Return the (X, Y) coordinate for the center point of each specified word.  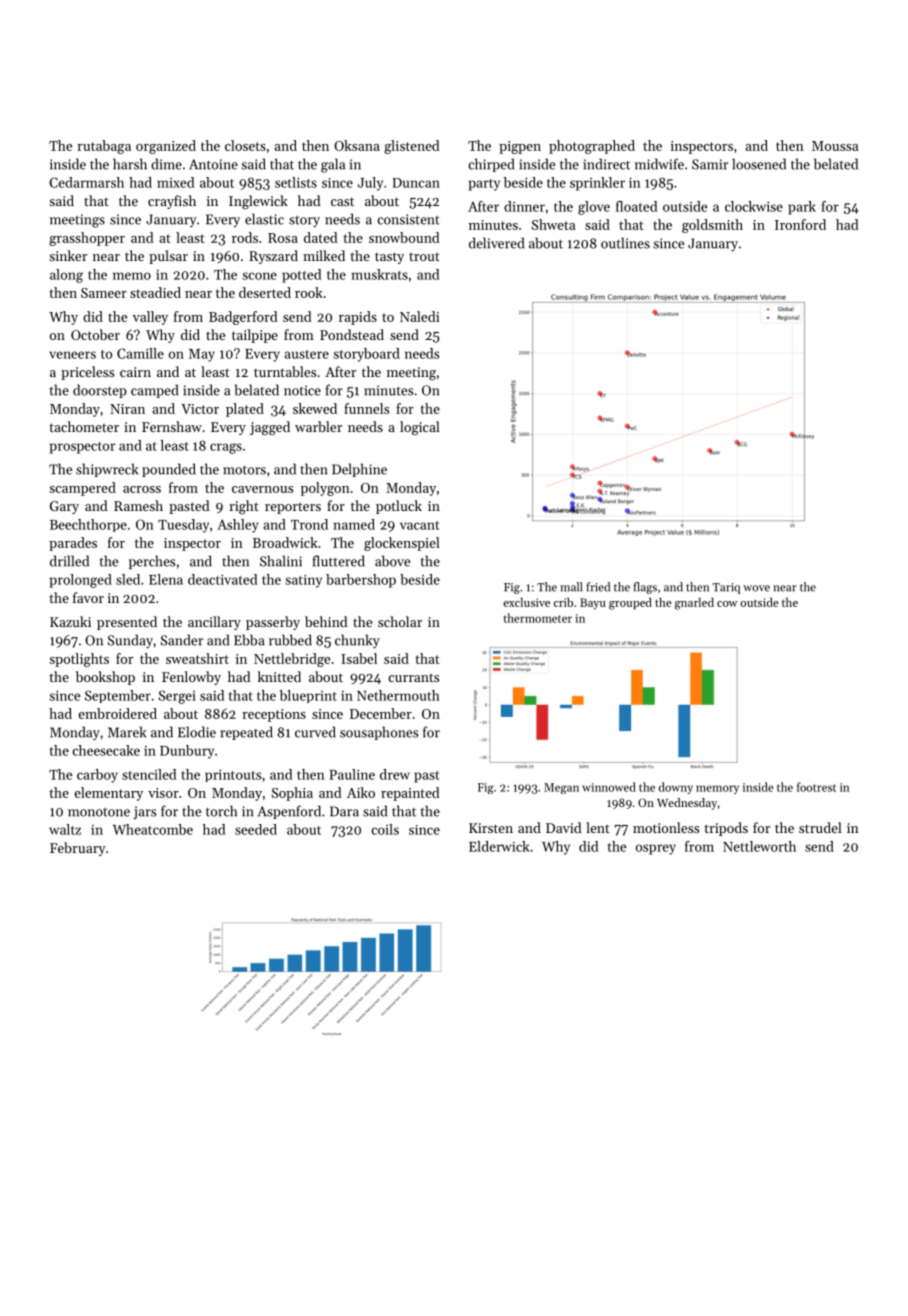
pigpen (520, 147)
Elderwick (499, 846)
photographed (592, 147)
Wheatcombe (153, 829)
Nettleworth (759, 846)
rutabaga (104, 147)
